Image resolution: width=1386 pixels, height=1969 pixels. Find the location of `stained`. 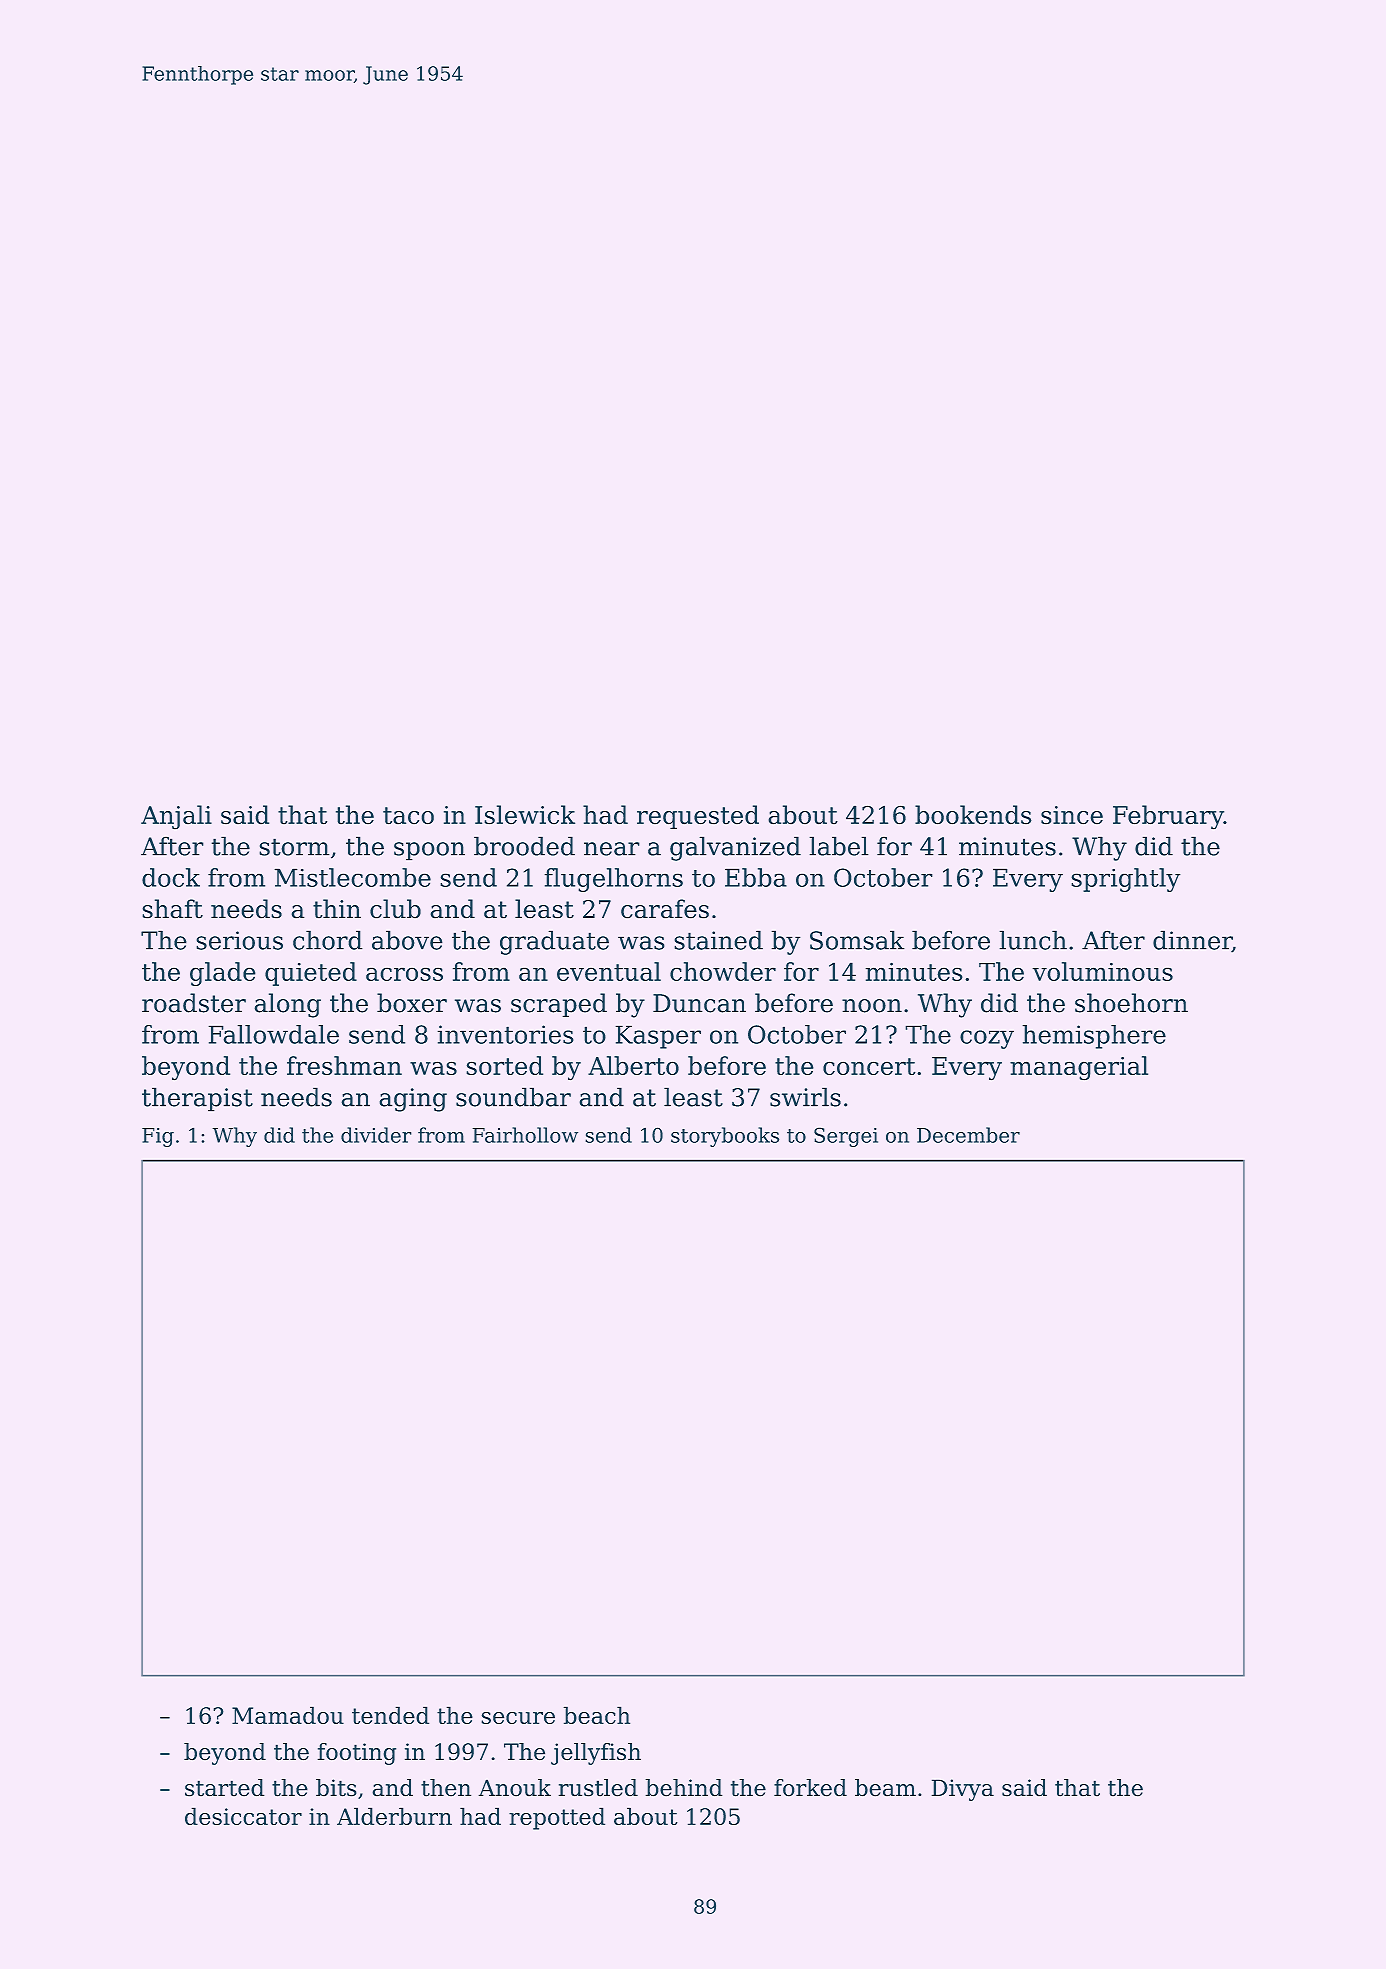

stained is located at coordinates (718, 940).
